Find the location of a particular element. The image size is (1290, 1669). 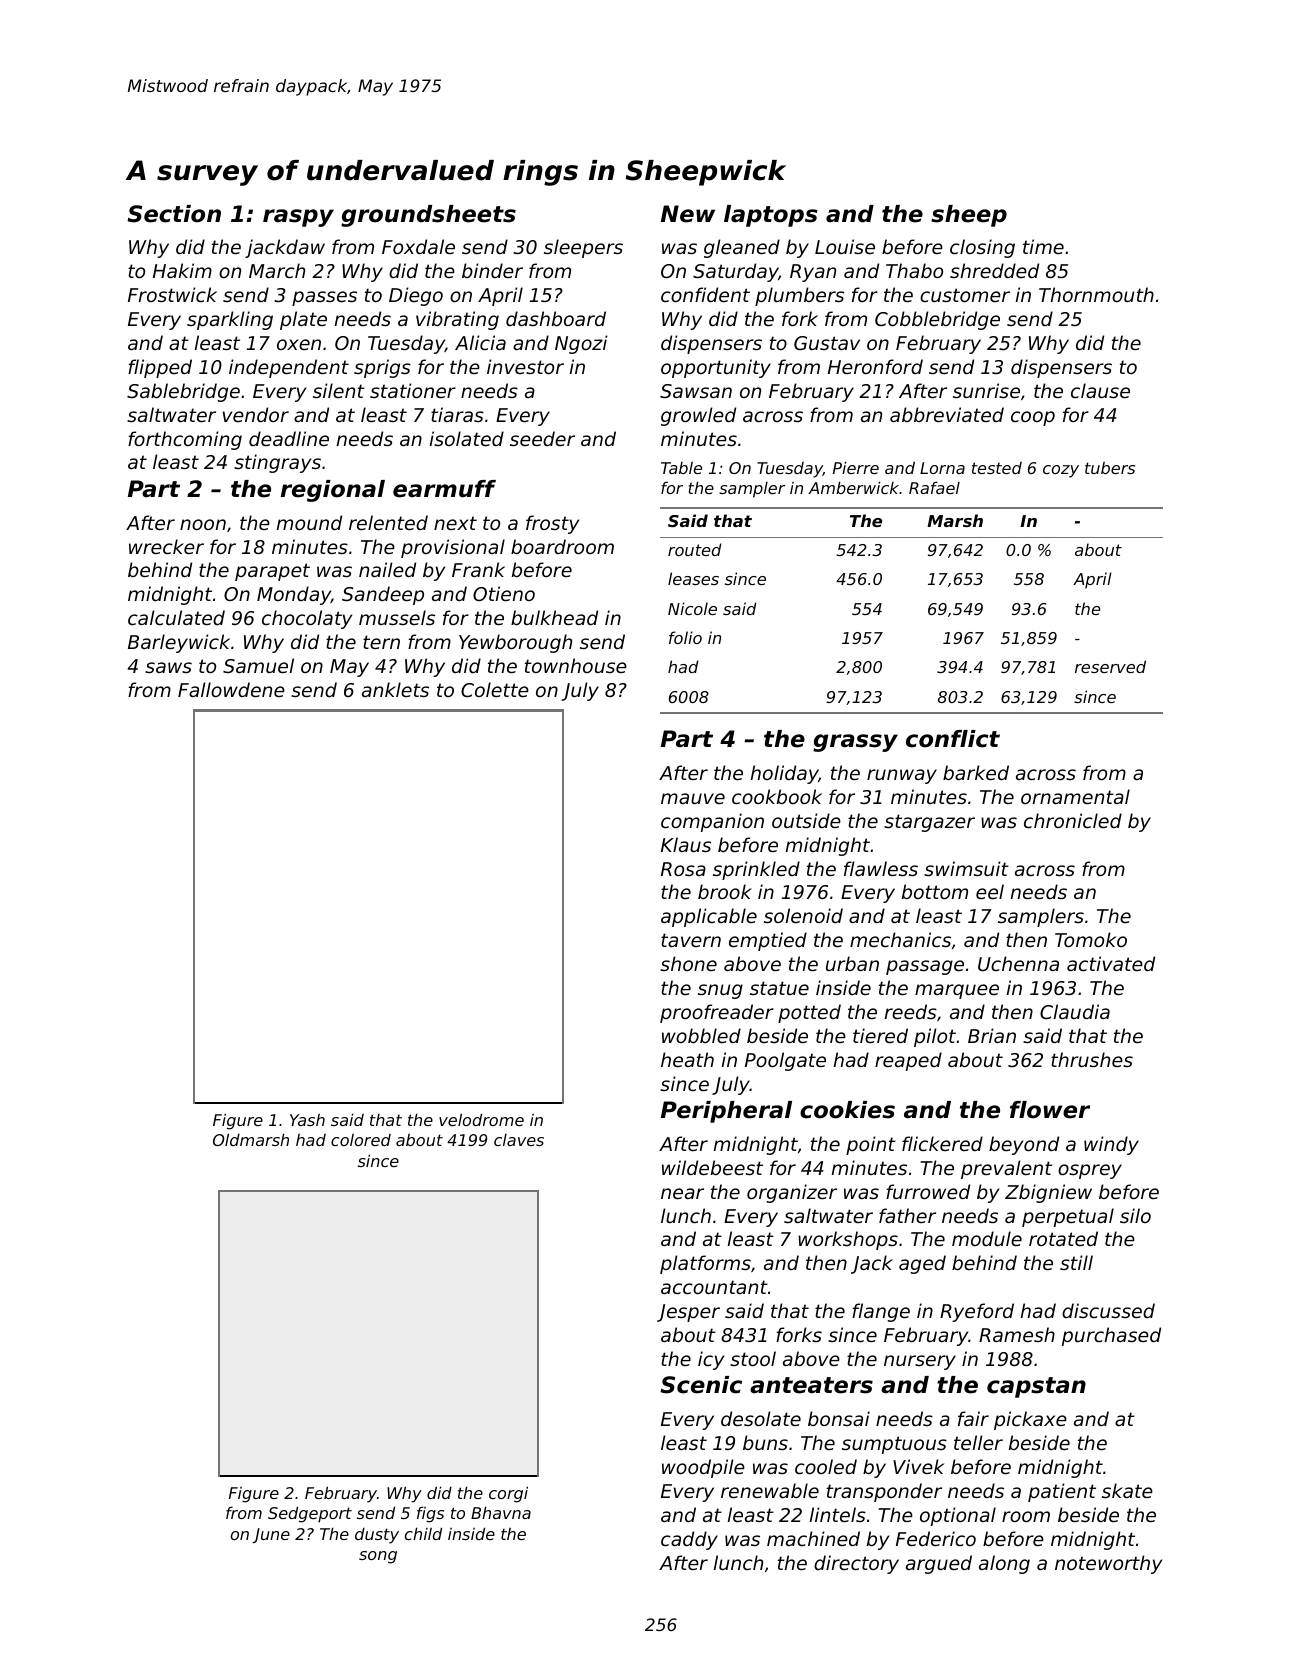

reserved is located at coordinates (1110, 666).
